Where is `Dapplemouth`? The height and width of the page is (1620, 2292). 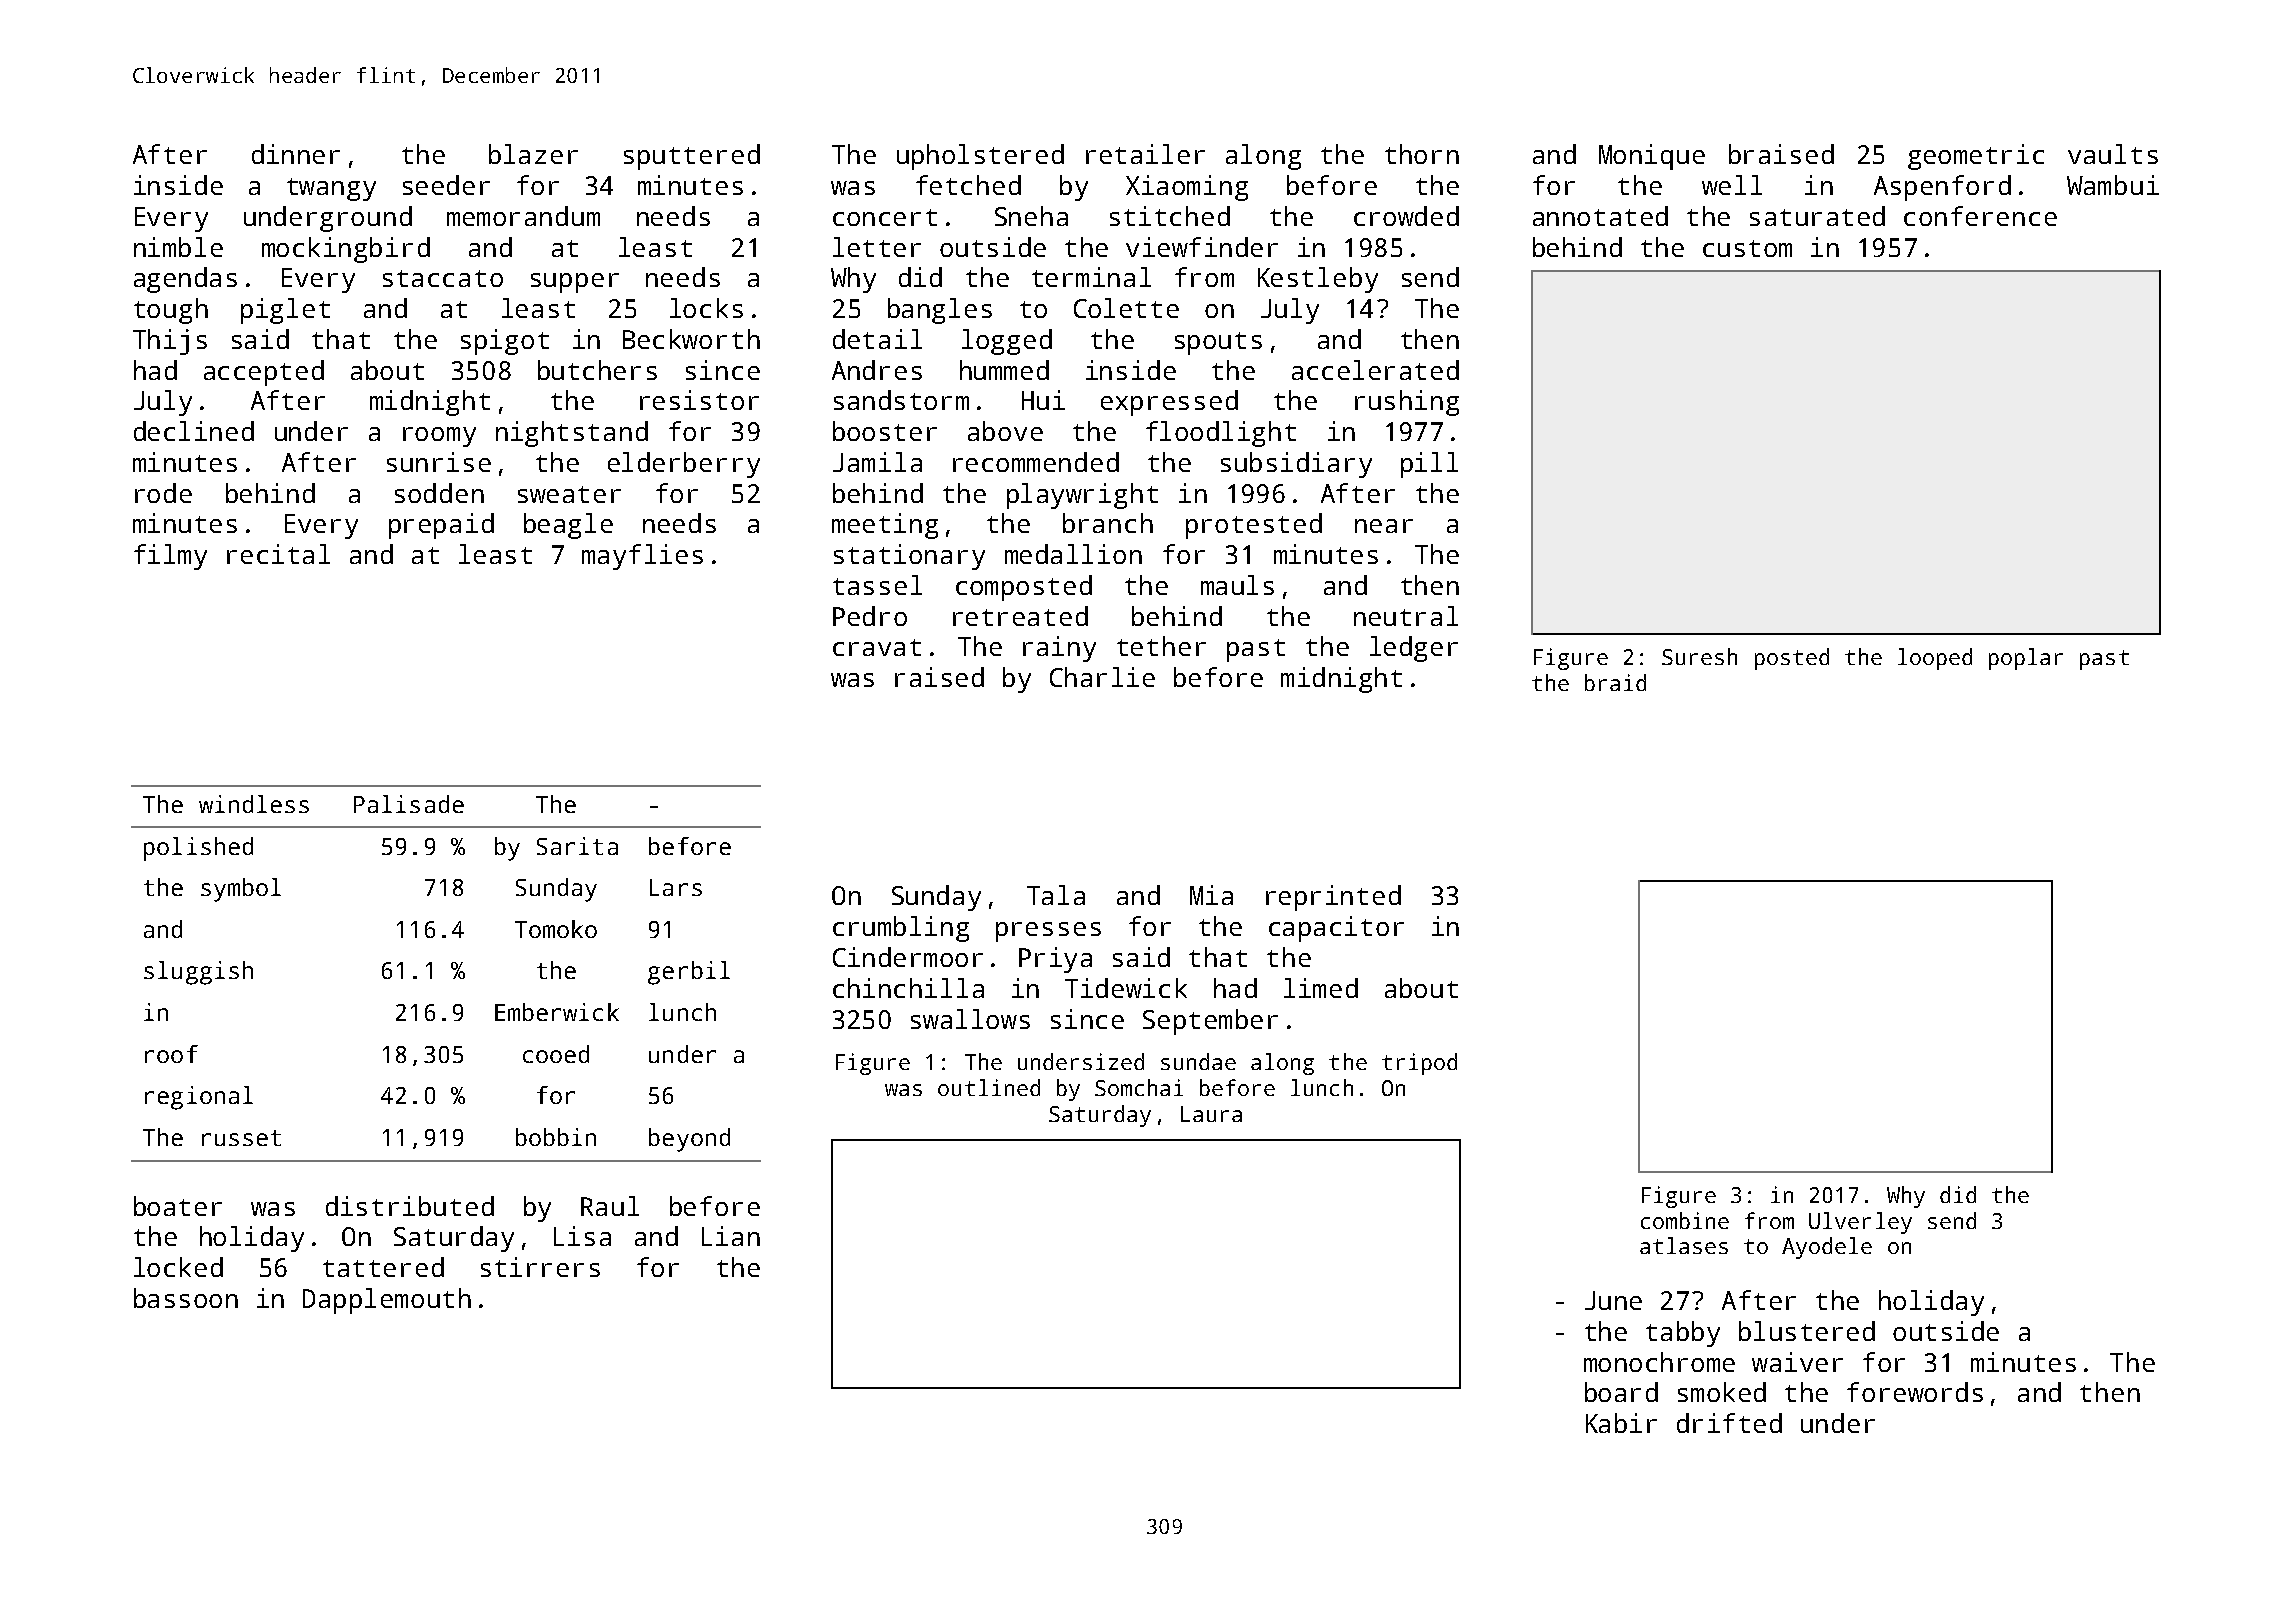
Dapplemouth is located at coordinates (387, 1301).
